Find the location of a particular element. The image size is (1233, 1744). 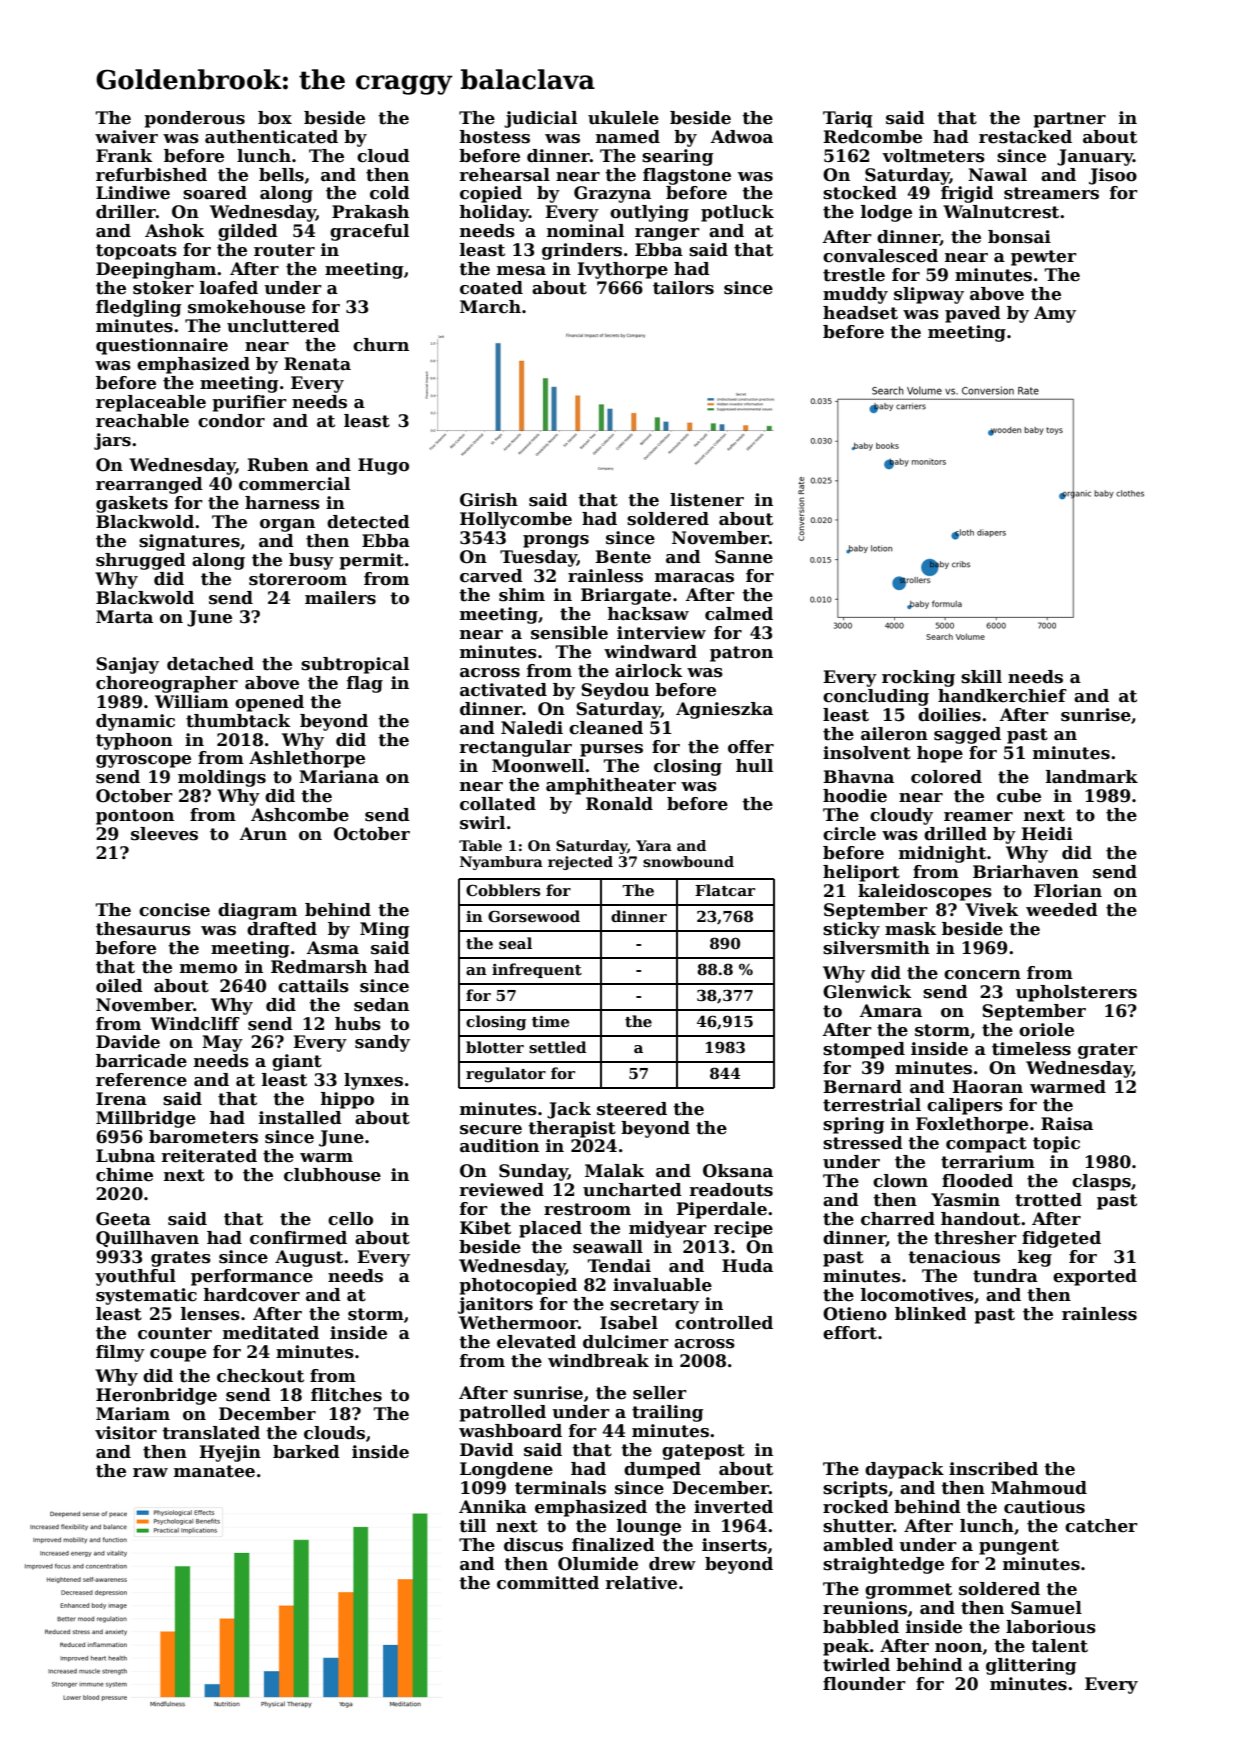

seller is located at coordinates (660, 1393).
